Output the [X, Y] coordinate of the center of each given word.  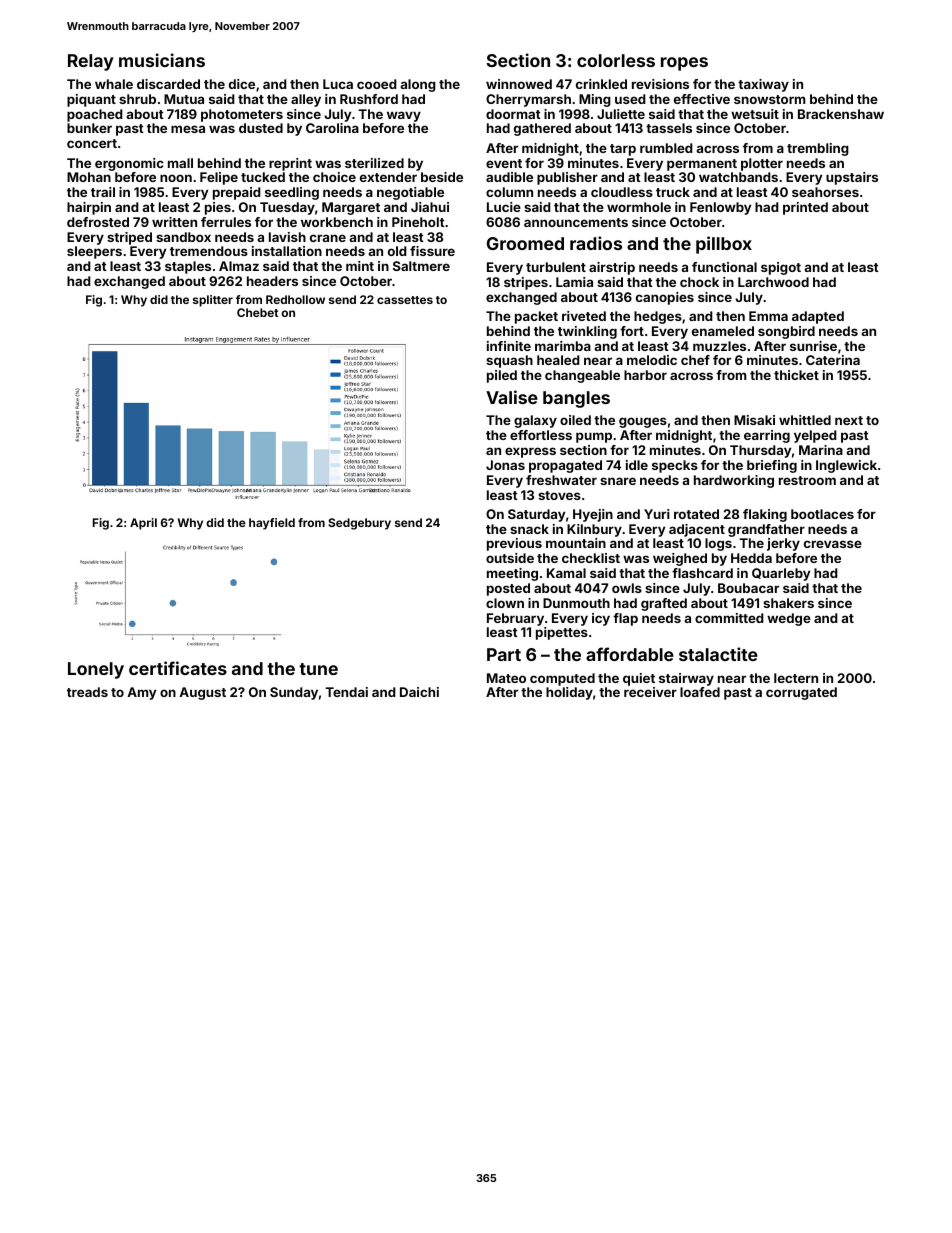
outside [510, 558]
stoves [559, 495]
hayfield [272, 524]
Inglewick [846, 466]
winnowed [519, 84]
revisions [660, 84]
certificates [178, 668]
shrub [137, 99]
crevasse [833, 544]
